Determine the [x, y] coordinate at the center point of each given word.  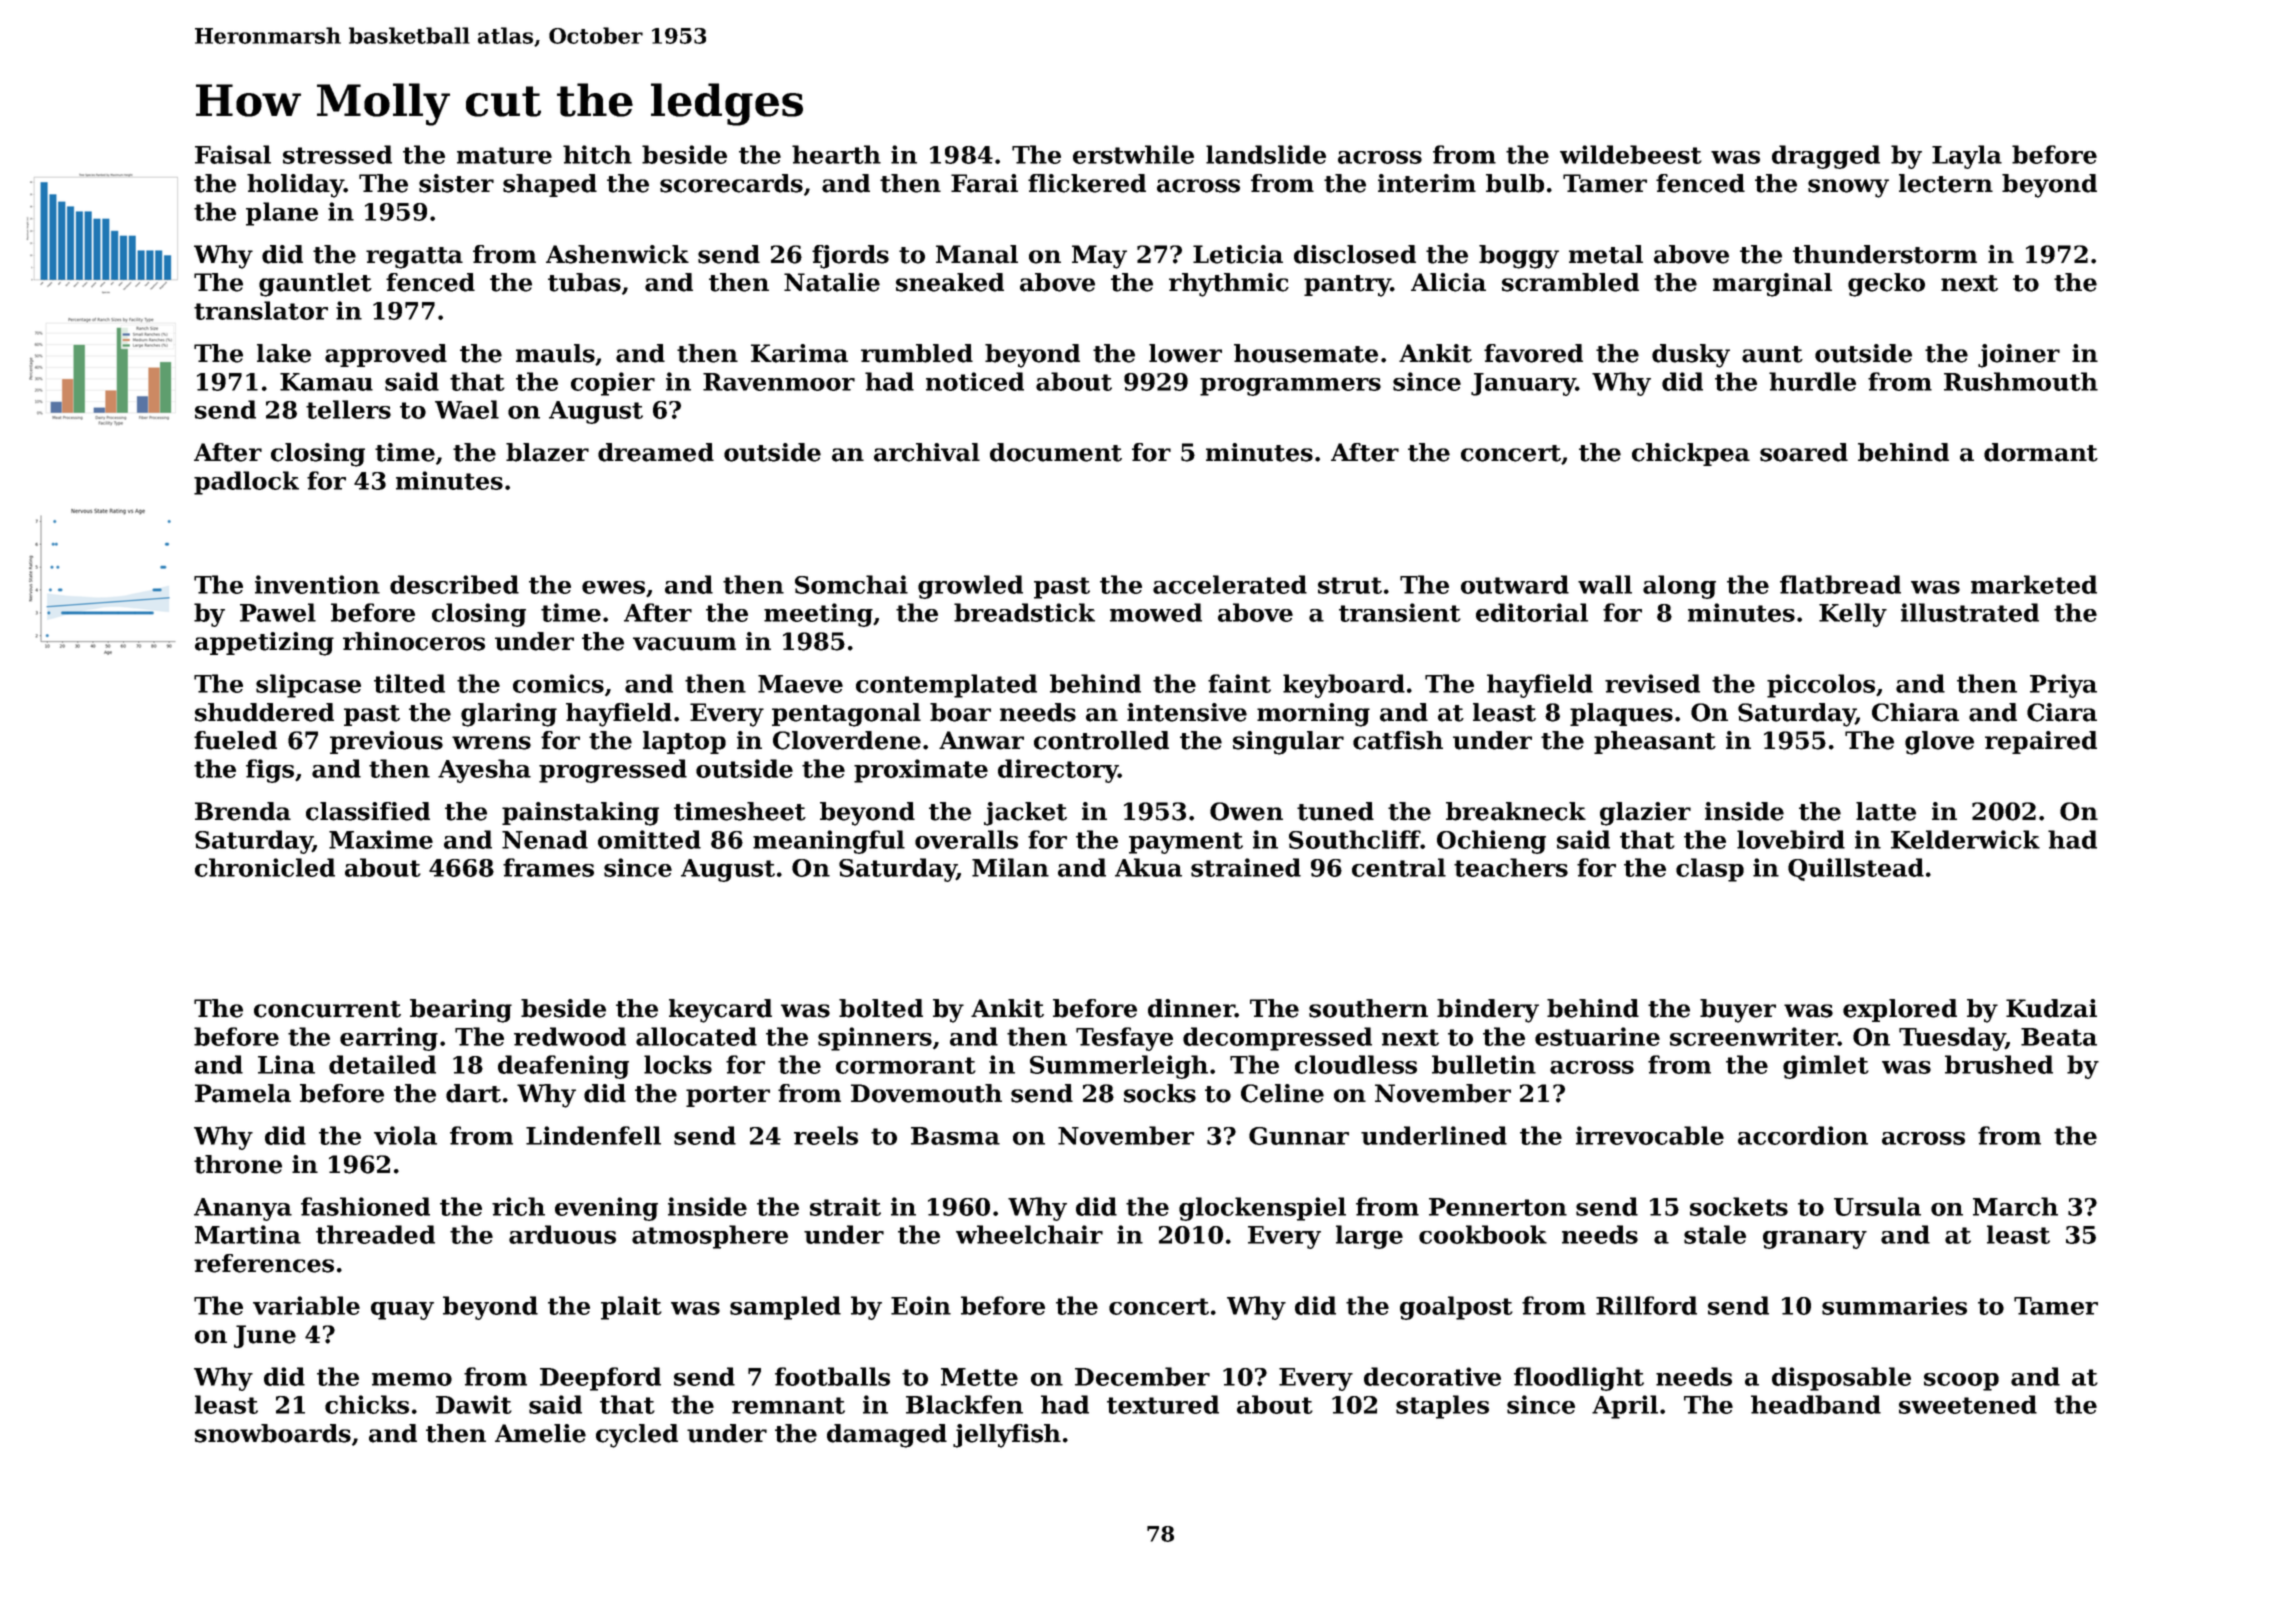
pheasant [1655, 742]
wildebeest [1631, 154]
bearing [461, 1011]
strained [1246, 867]
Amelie [540, 1433]
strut [1350, 585]
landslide [1266, 154]
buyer [1738, 1011]
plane [282, 214]
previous [386, 742]
